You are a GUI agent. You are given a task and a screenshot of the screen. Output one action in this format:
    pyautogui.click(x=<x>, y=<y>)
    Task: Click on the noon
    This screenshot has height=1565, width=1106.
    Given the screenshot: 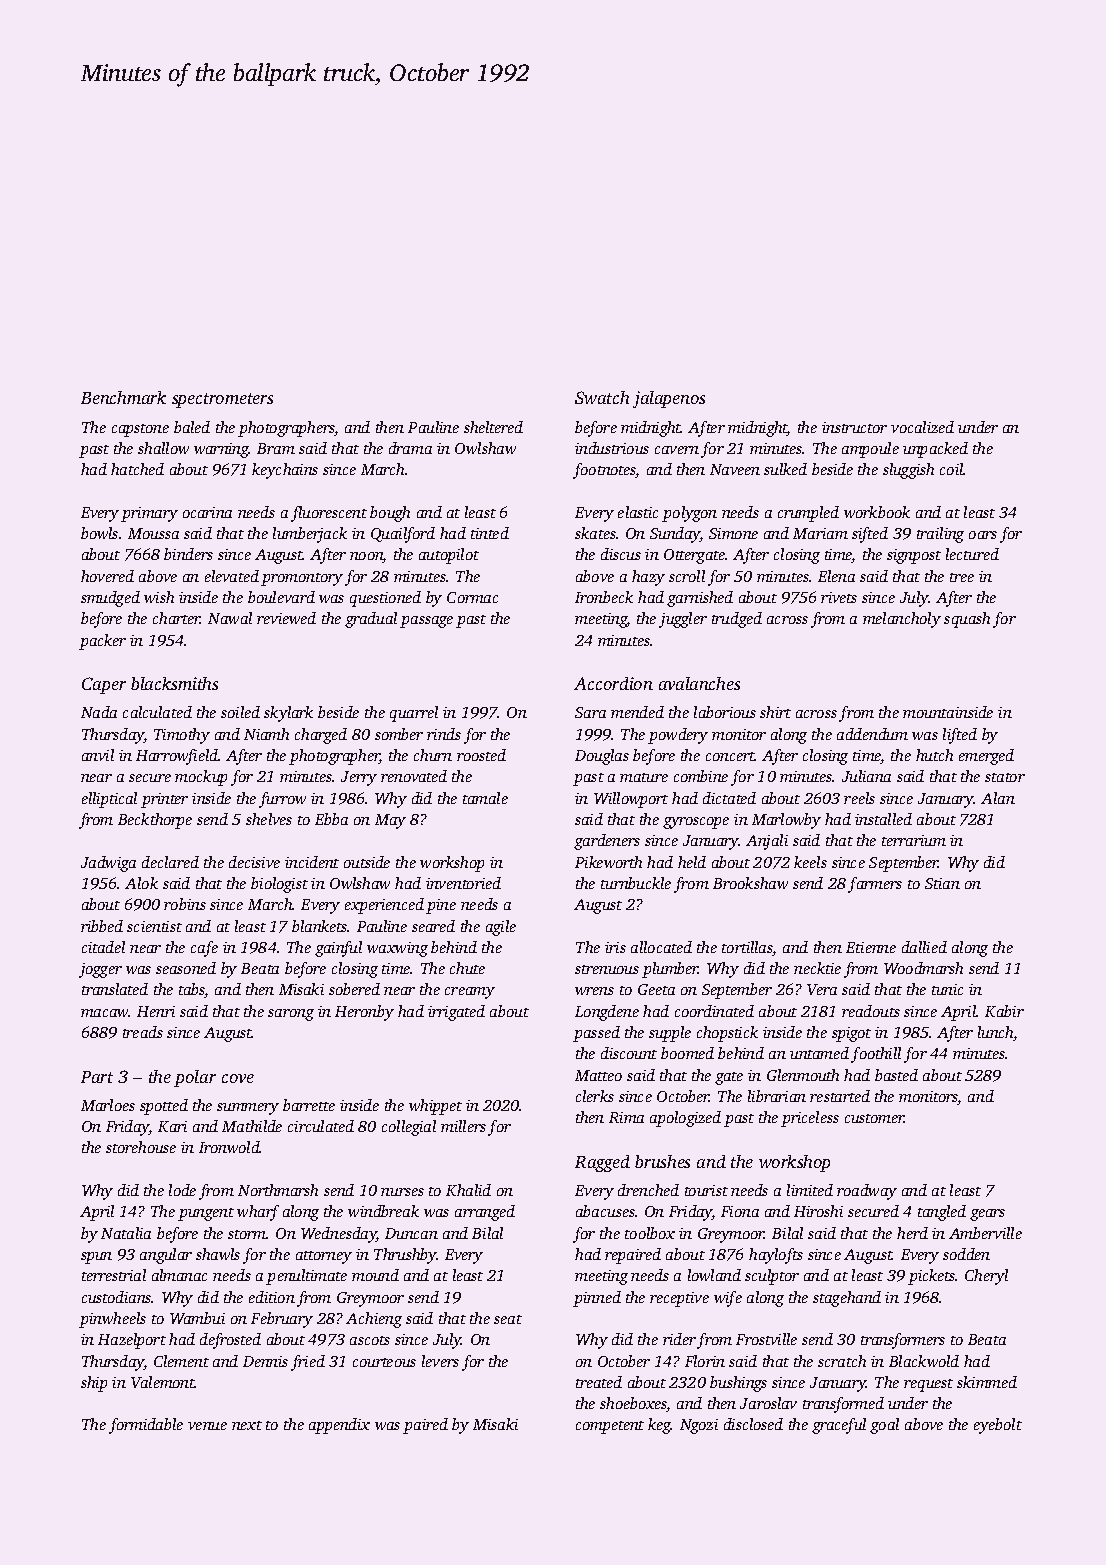 What is the action you would take?
    pyautogui.click(x=366, y=557)
